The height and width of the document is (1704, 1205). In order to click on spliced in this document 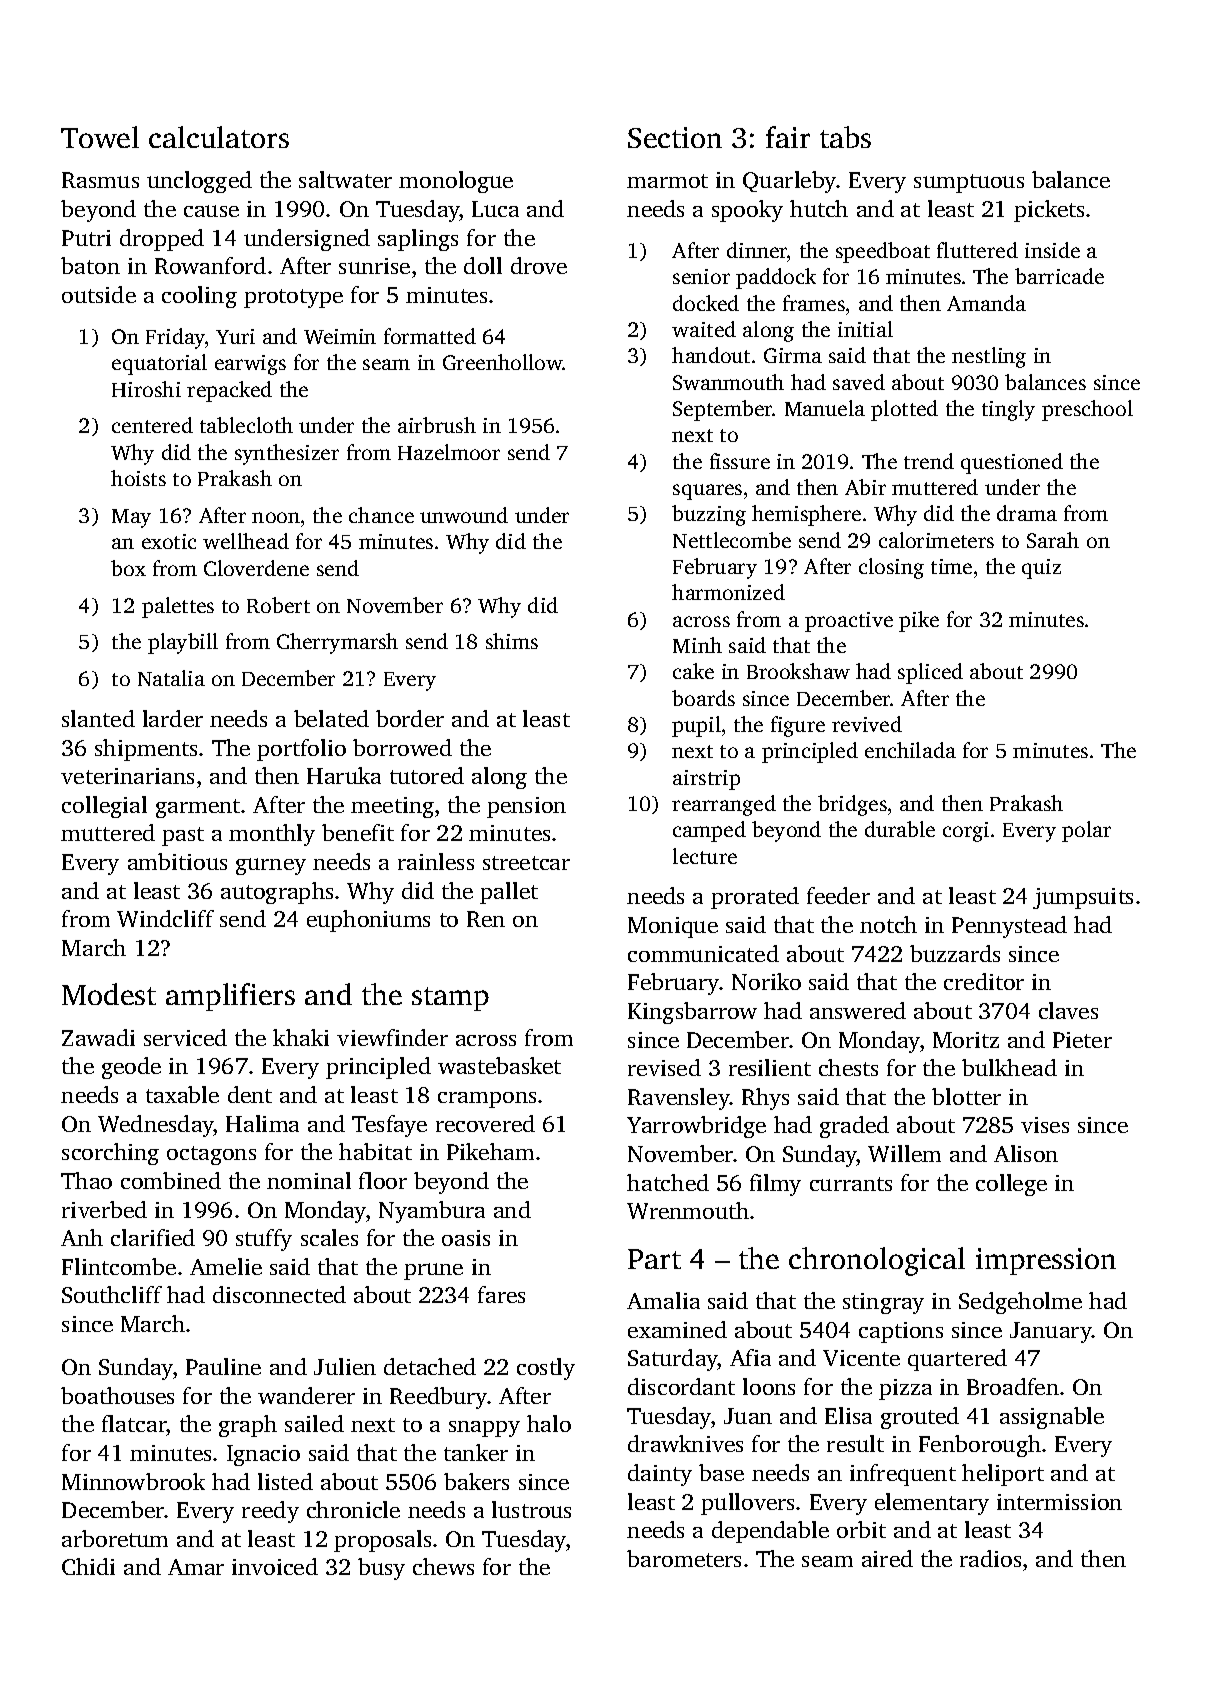, I will do `click(930, 673)`.
